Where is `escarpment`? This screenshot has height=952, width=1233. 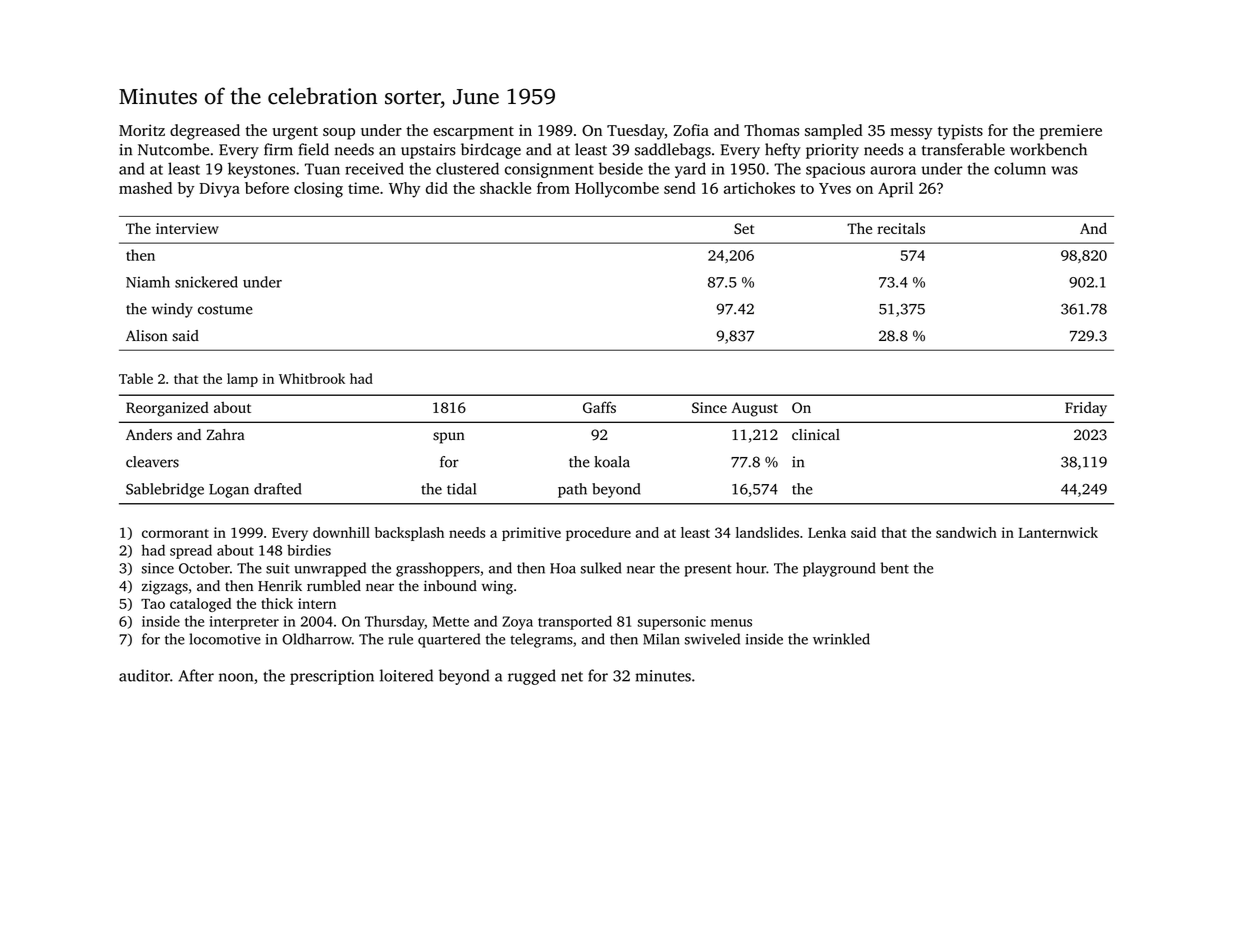 escarpment is located at coordinates (473, 133).
